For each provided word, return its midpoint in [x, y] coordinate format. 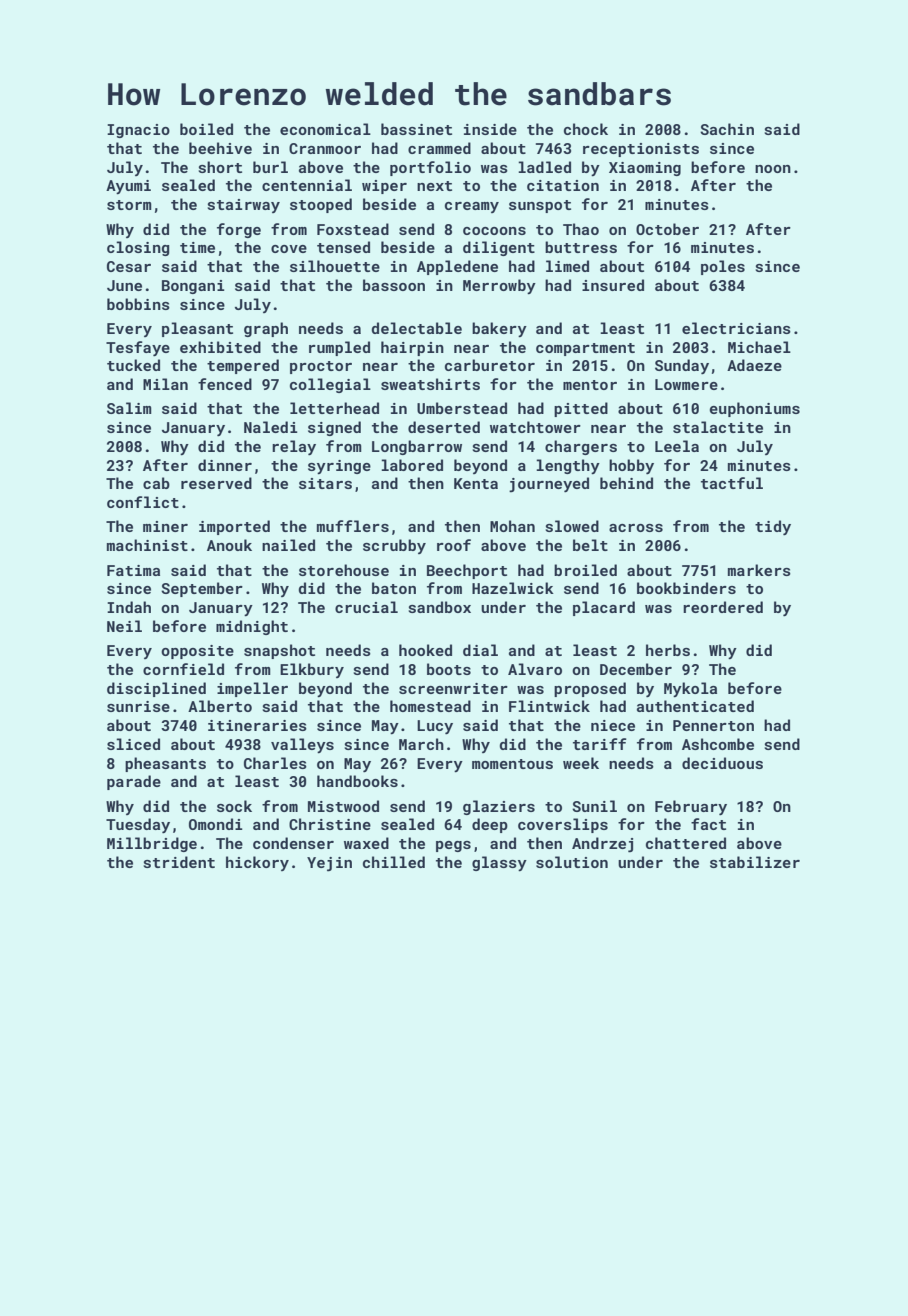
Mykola [690, 689]
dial [480, 650]
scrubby [394, 546]
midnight [252, 627]
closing [138, 248]
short [220, 167]
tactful [732, 483]
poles [723, 267]
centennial [307, 185]
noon [773, 169]
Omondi [216, 824]
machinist [147, 545]
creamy [472, 207]
